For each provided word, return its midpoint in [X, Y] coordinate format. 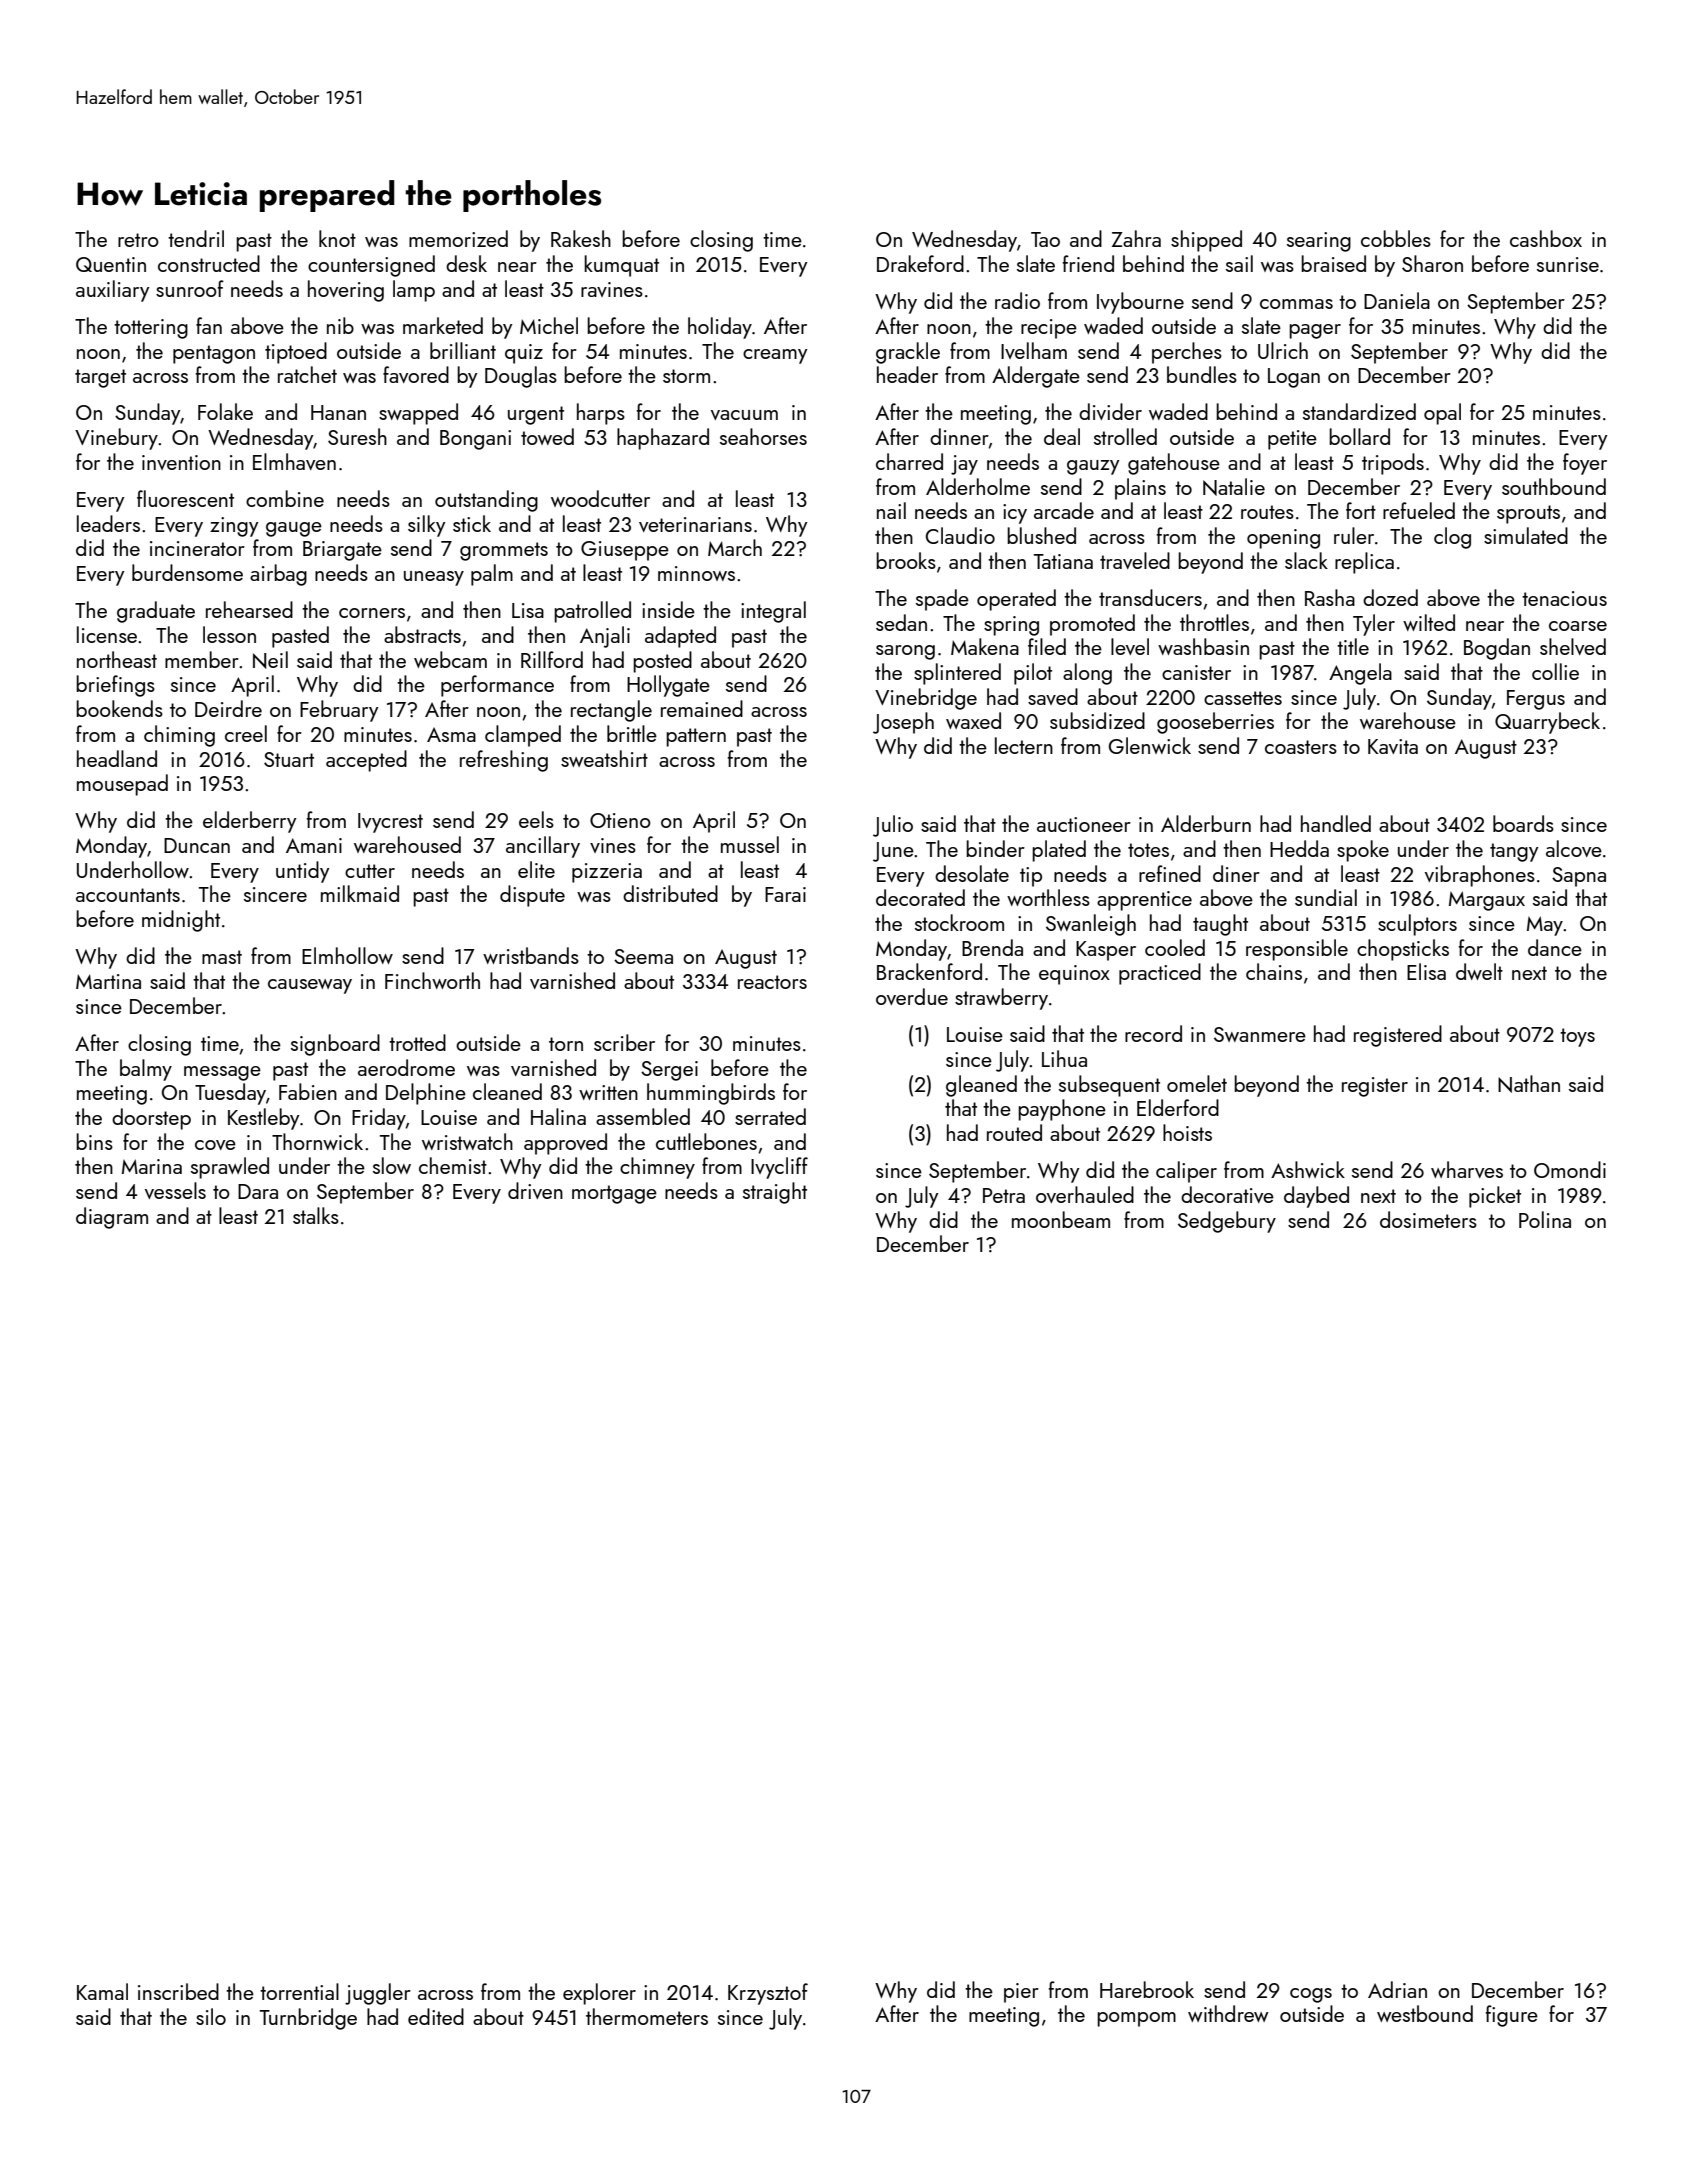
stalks [316, 1215]
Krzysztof [768, 1994]
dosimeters [1428, 1219]
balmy [146, 1070]
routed [1014, 1132]
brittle [632, 733]
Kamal [102, 1991]
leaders [108, 523]
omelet [1197, 1083]
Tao [1045, 239]
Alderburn [1206, 823]
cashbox [1546, 238]
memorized [458, 238]
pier [1021, 1993]
